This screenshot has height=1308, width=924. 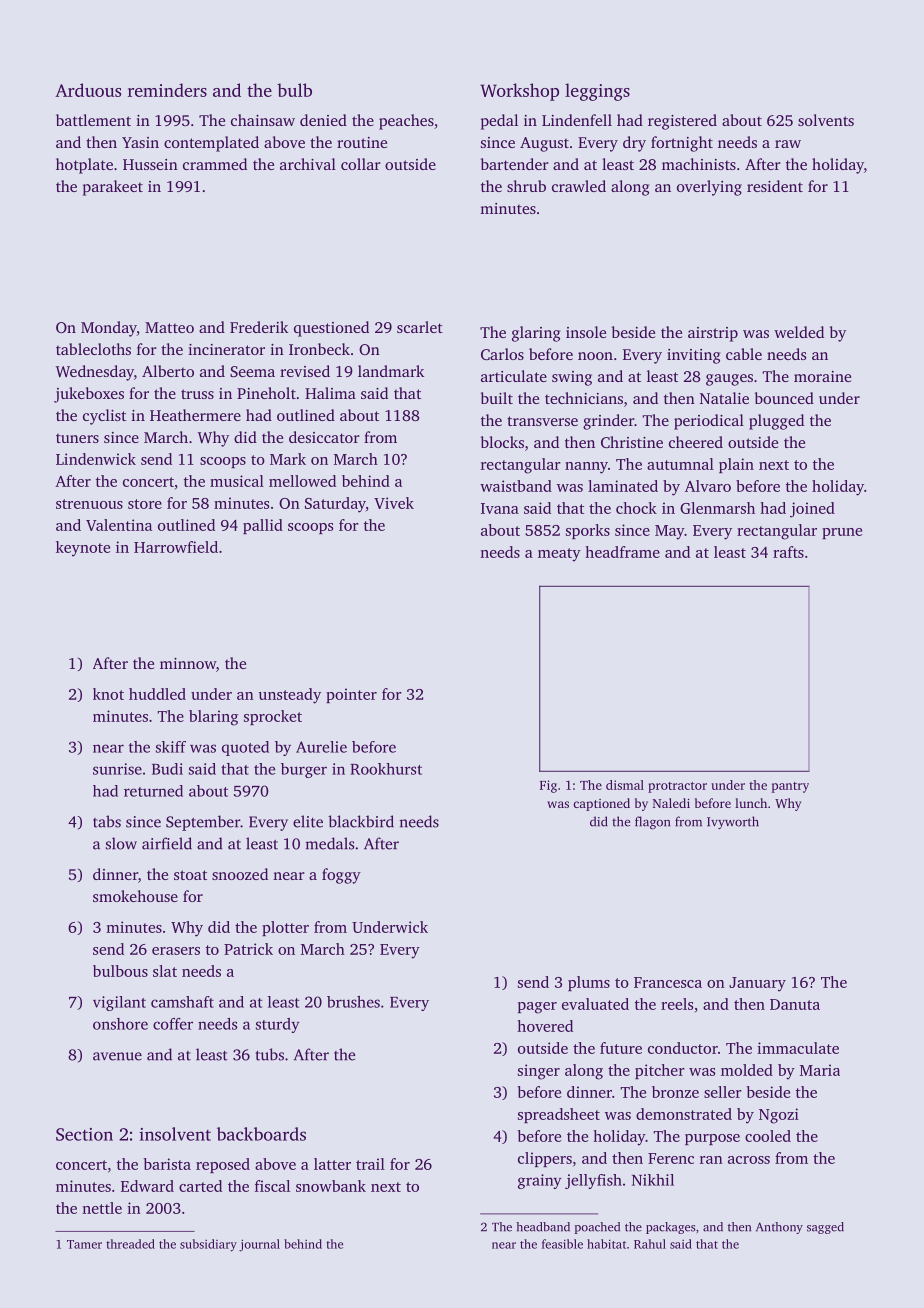 I want to click on threaded, so click(x=130, y=1244).
